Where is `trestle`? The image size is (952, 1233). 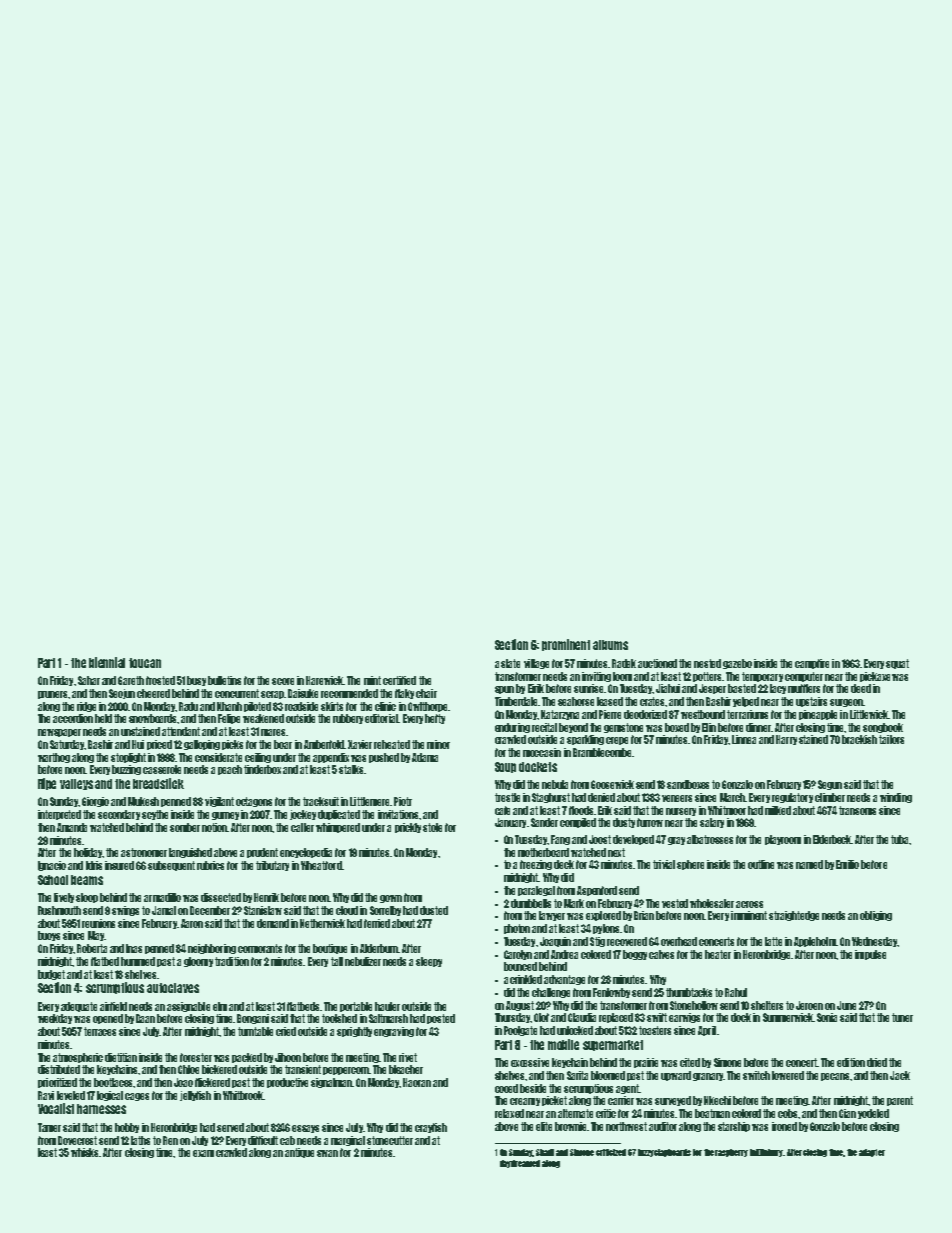 trestle is located at coordinates (507, 797).
